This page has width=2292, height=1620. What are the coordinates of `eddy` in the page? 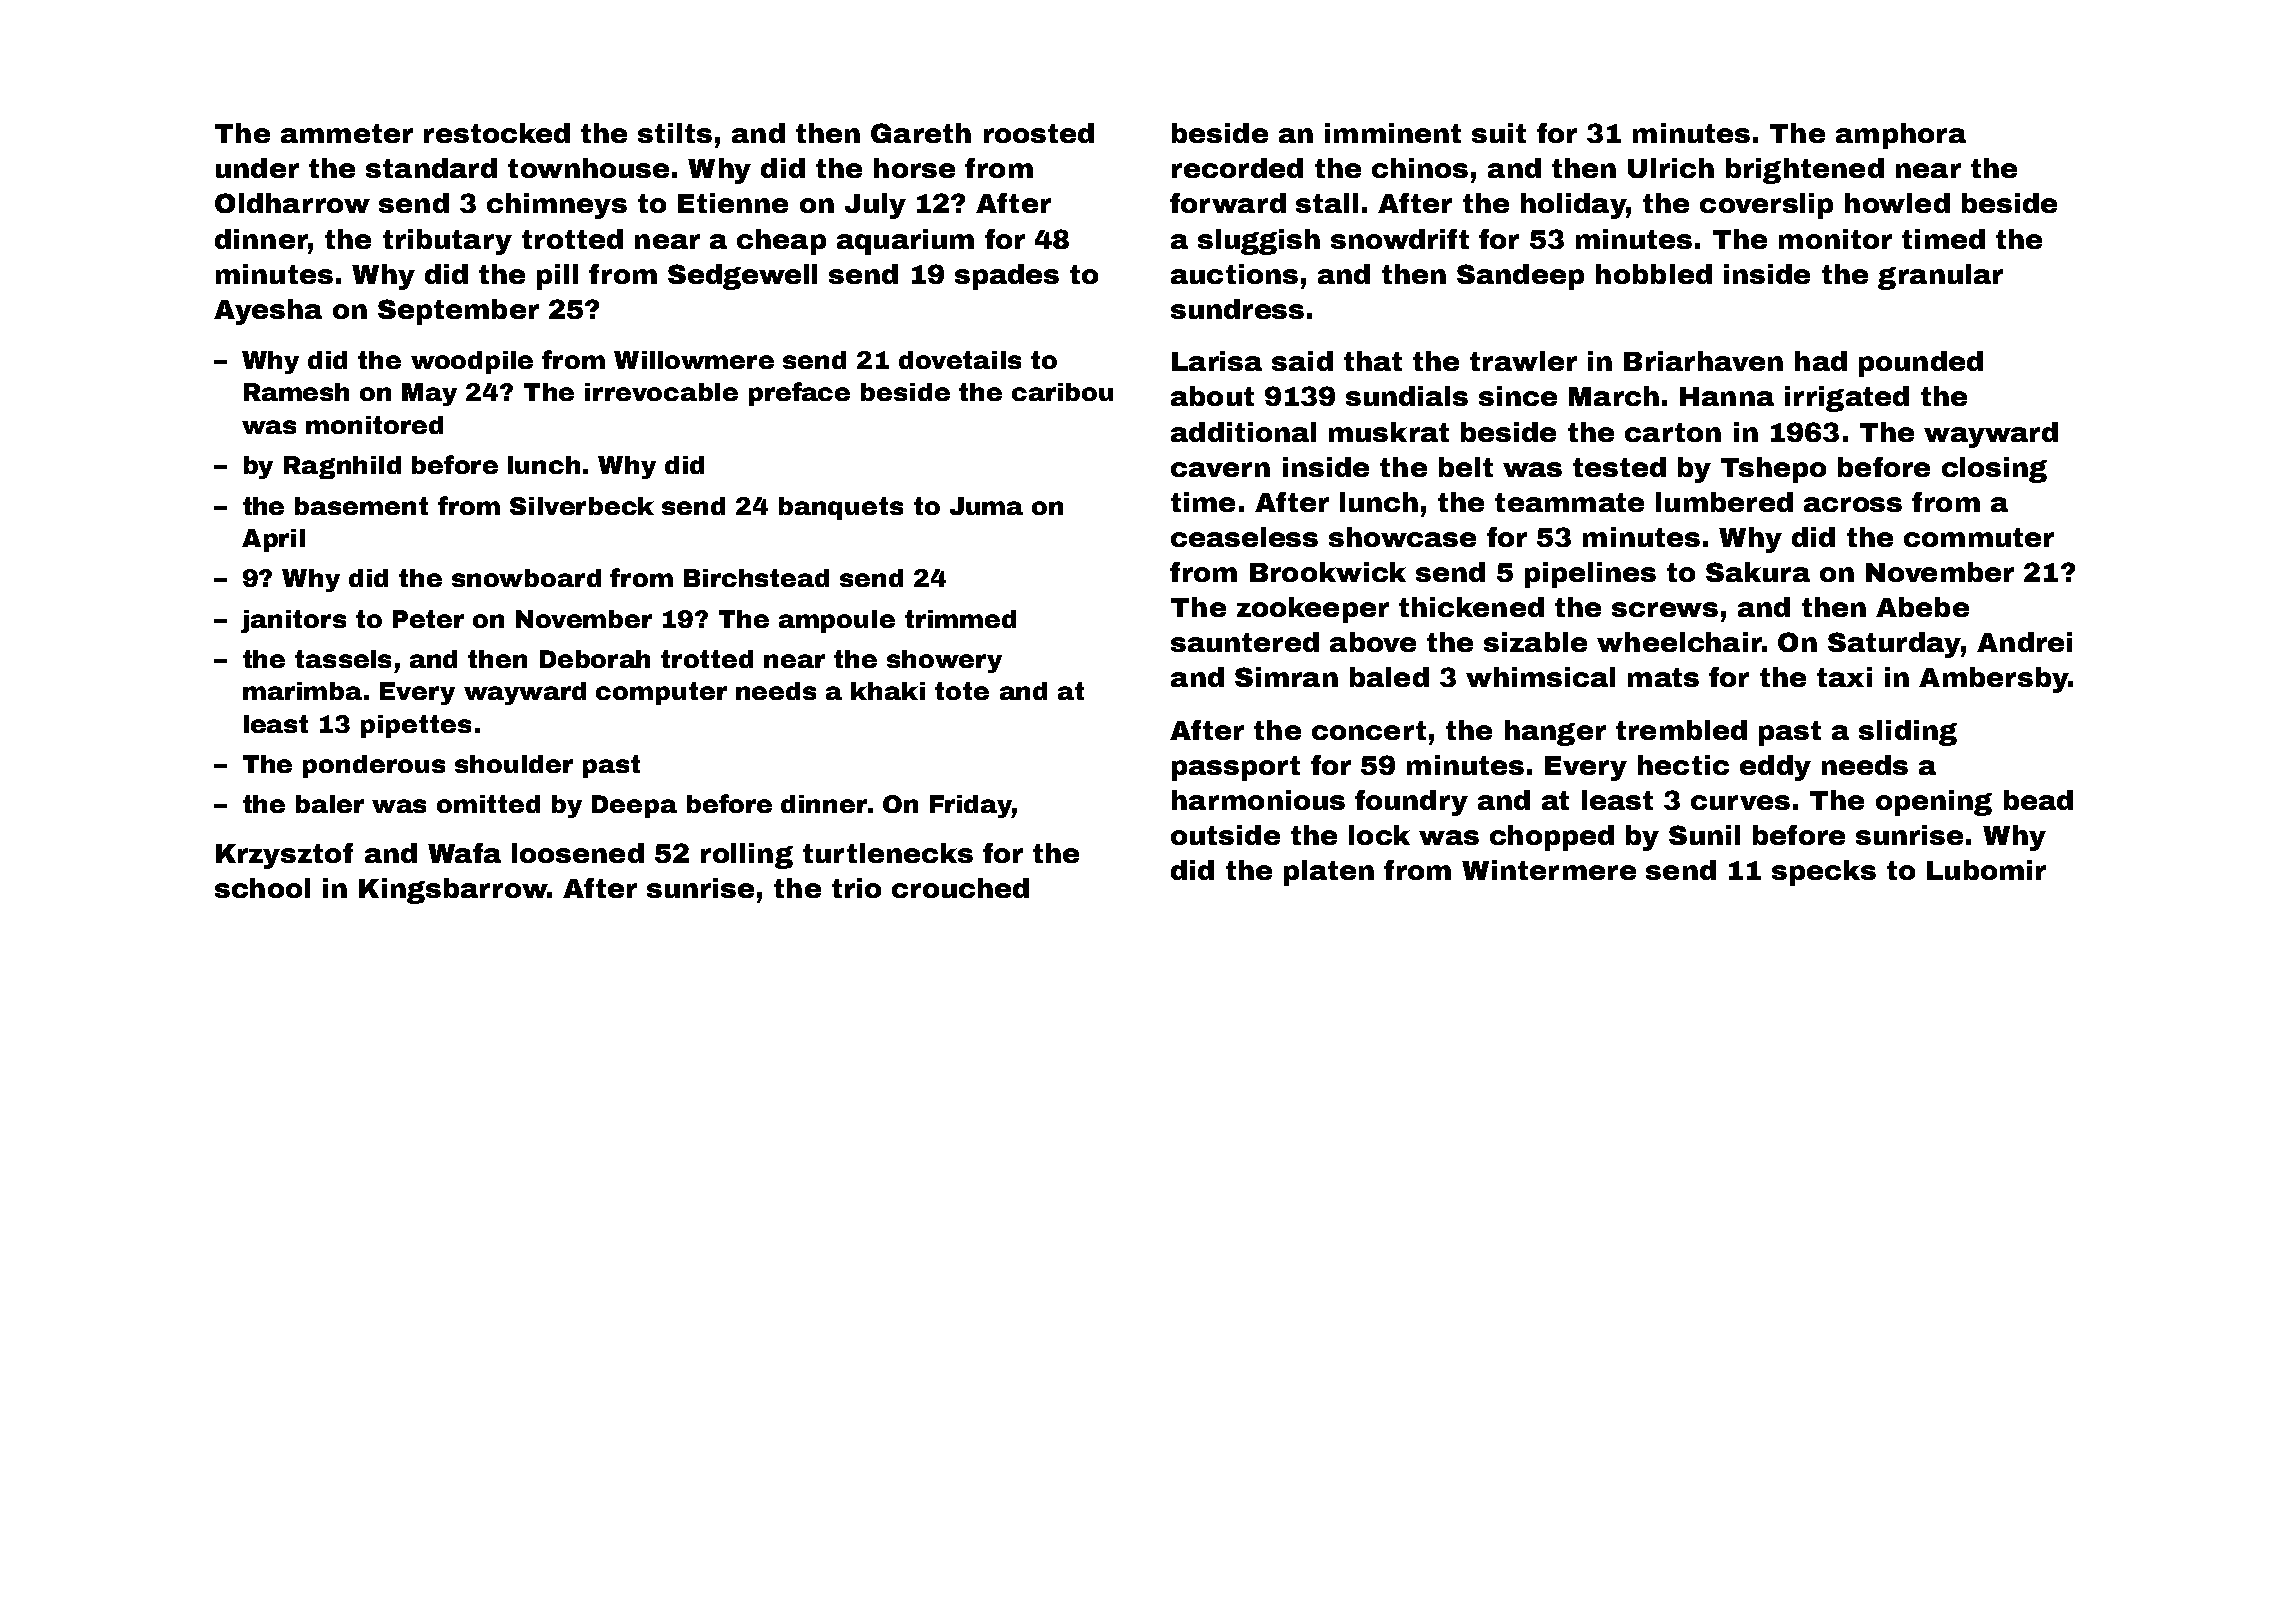 It's located at (1775, 768).
